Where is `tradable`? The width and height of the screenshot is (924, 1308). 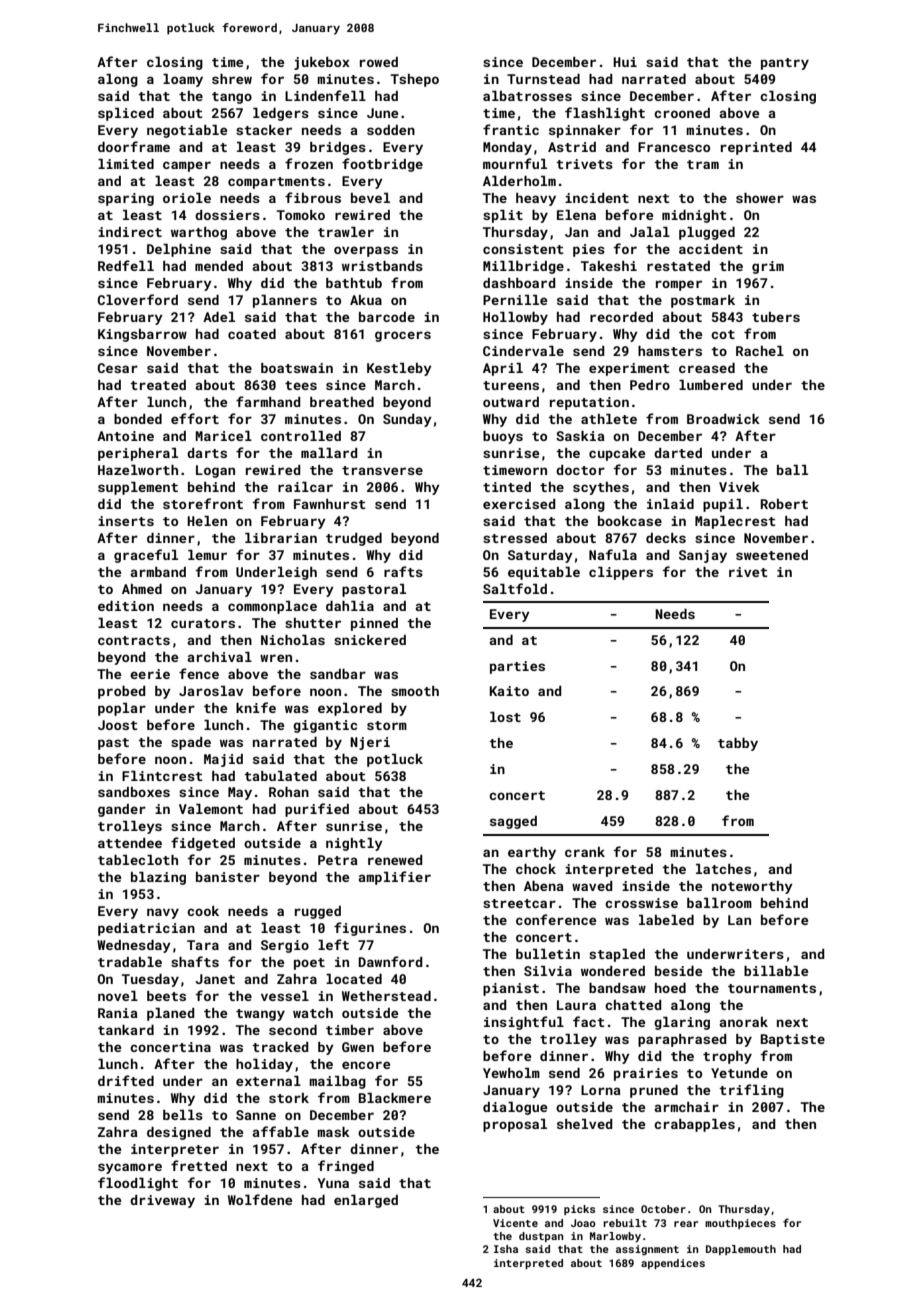
tradable is located at coordinates (130, 962).
